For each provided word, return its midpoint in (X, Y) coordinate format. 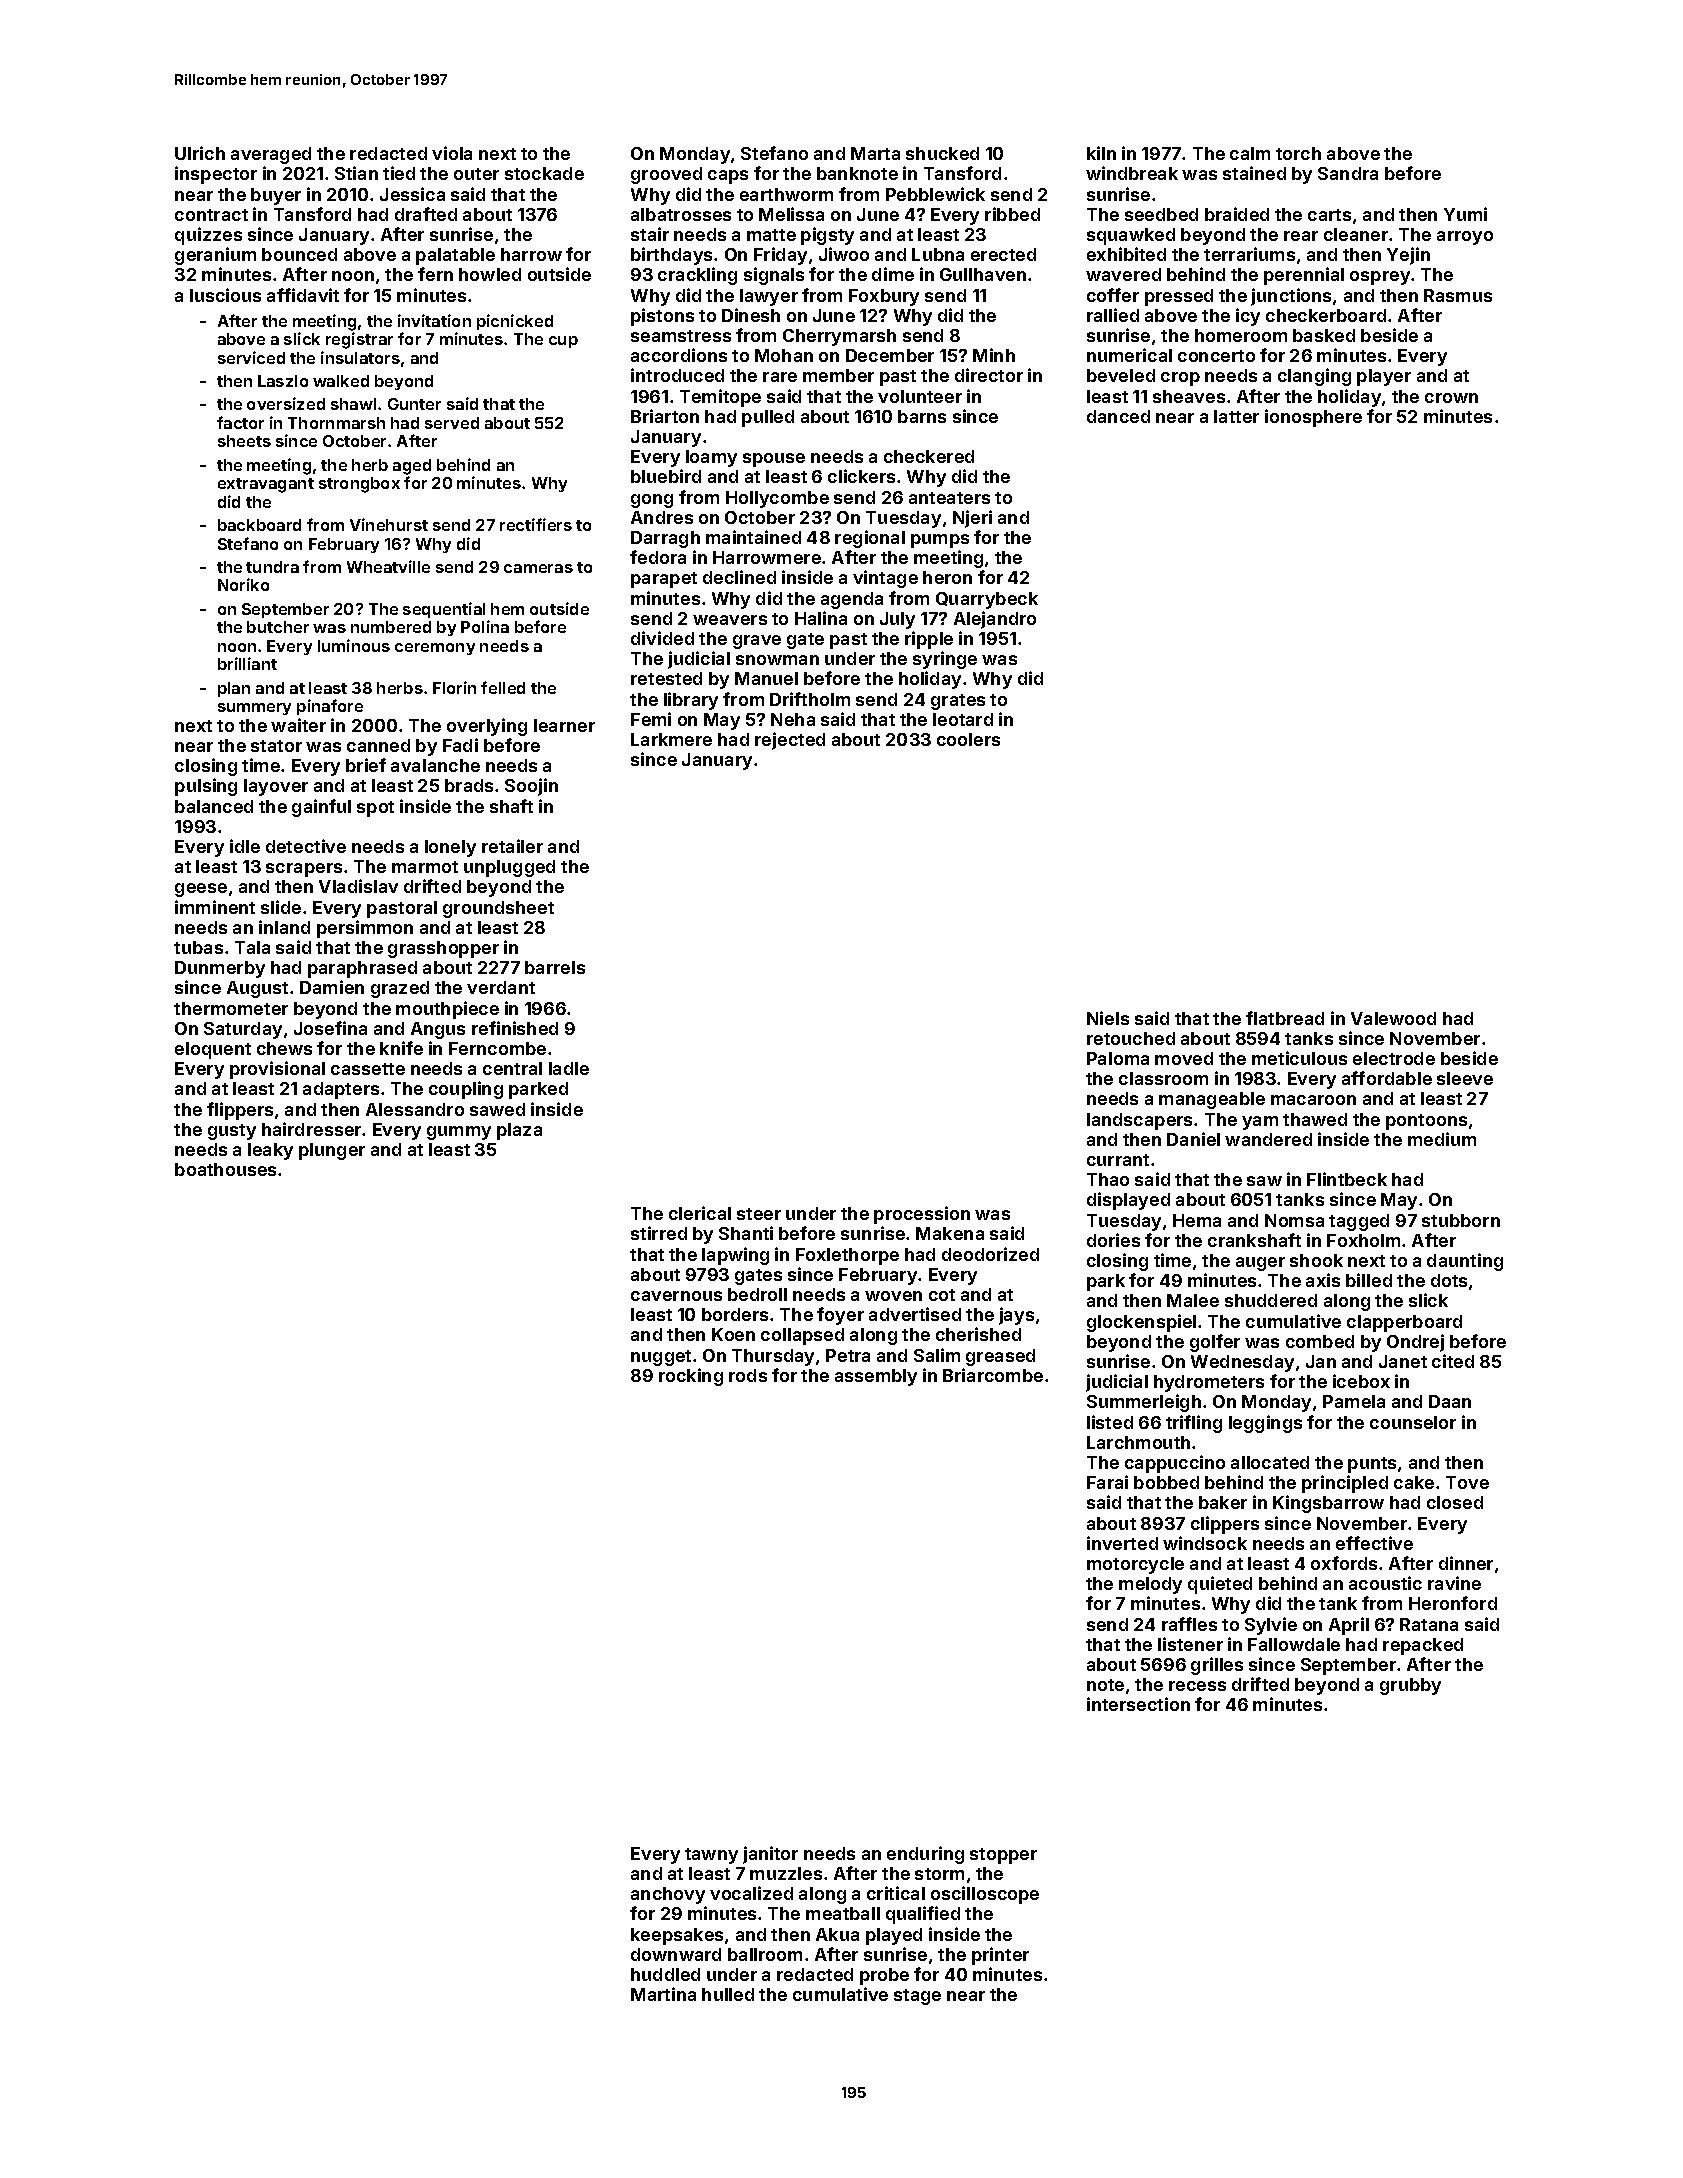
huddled (665, 1974)
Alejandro (995, 620)
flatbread (1285, 1018)
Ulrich (200, 153)
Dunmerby (220, 969)
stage (917, 1997)
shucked (942, 153)
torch (1298, 153)
